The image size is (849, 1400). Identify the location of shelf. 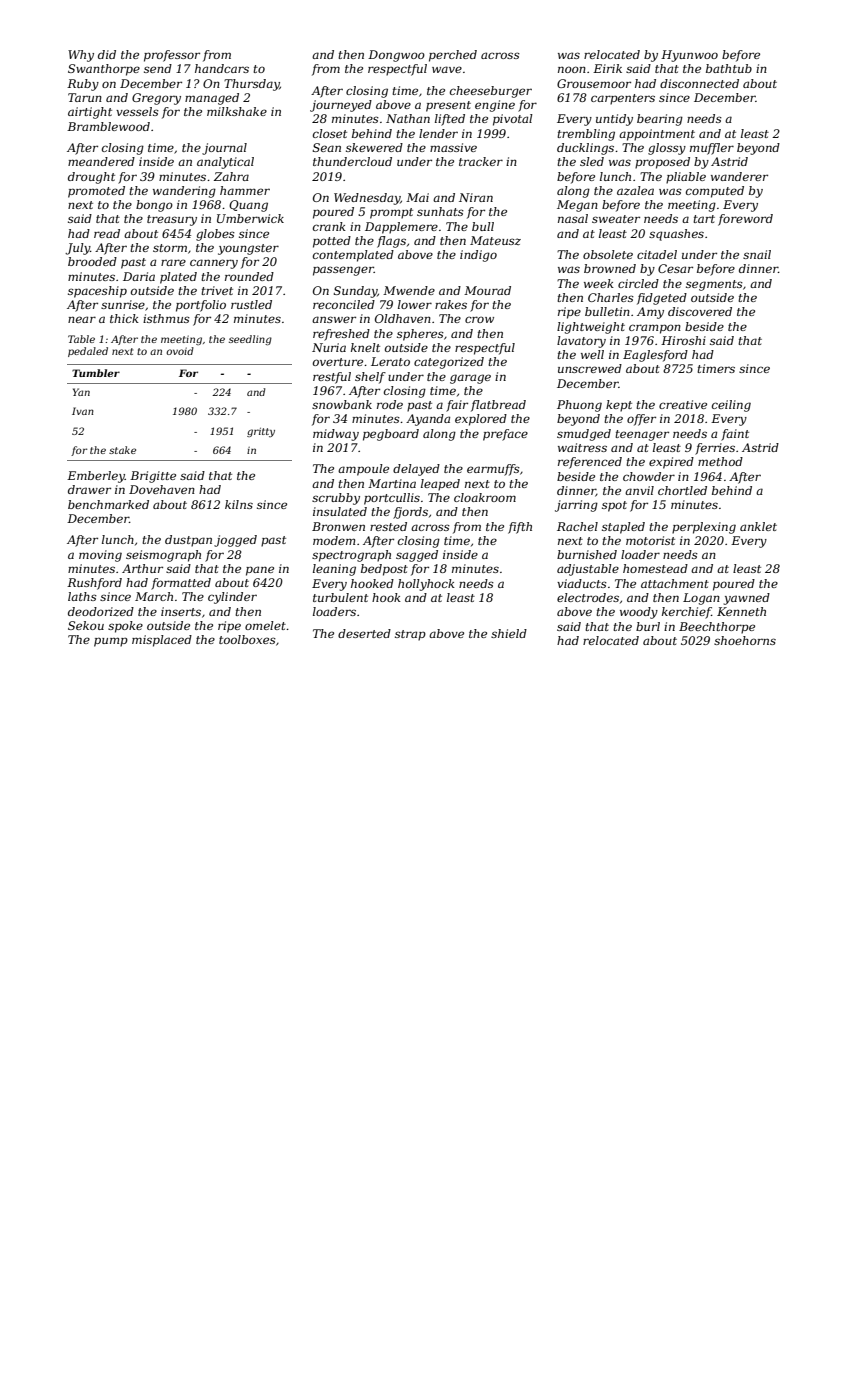
(370, 378).
